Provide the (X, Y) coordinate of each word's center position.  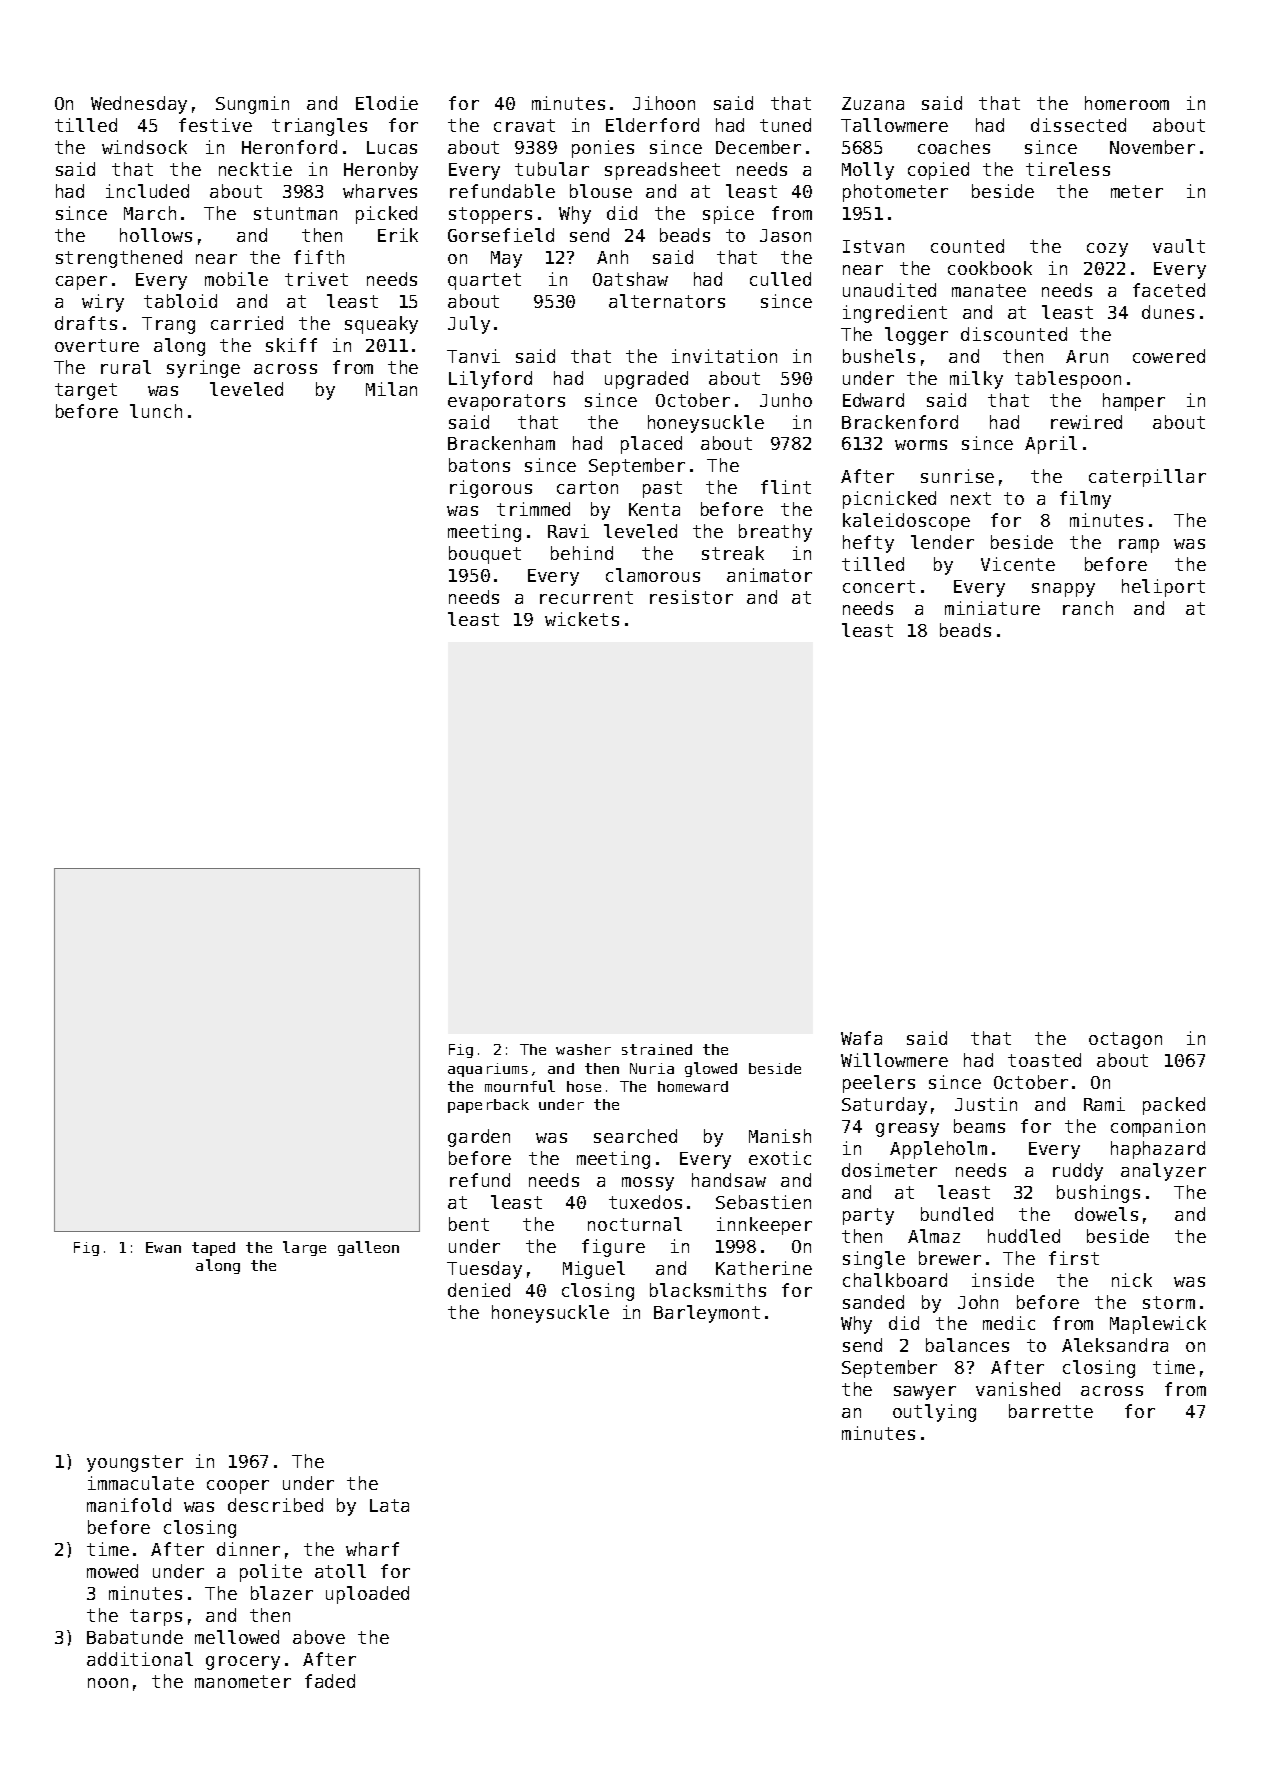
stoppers (490, 215)
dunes (1168, 312)
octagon (1125, 1040)
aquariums (488, 1070)
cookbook (990, 268)
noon (108, 1683)
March (150, 213)
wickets (582, 619)
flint (786, 487)
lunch (156, 411)
